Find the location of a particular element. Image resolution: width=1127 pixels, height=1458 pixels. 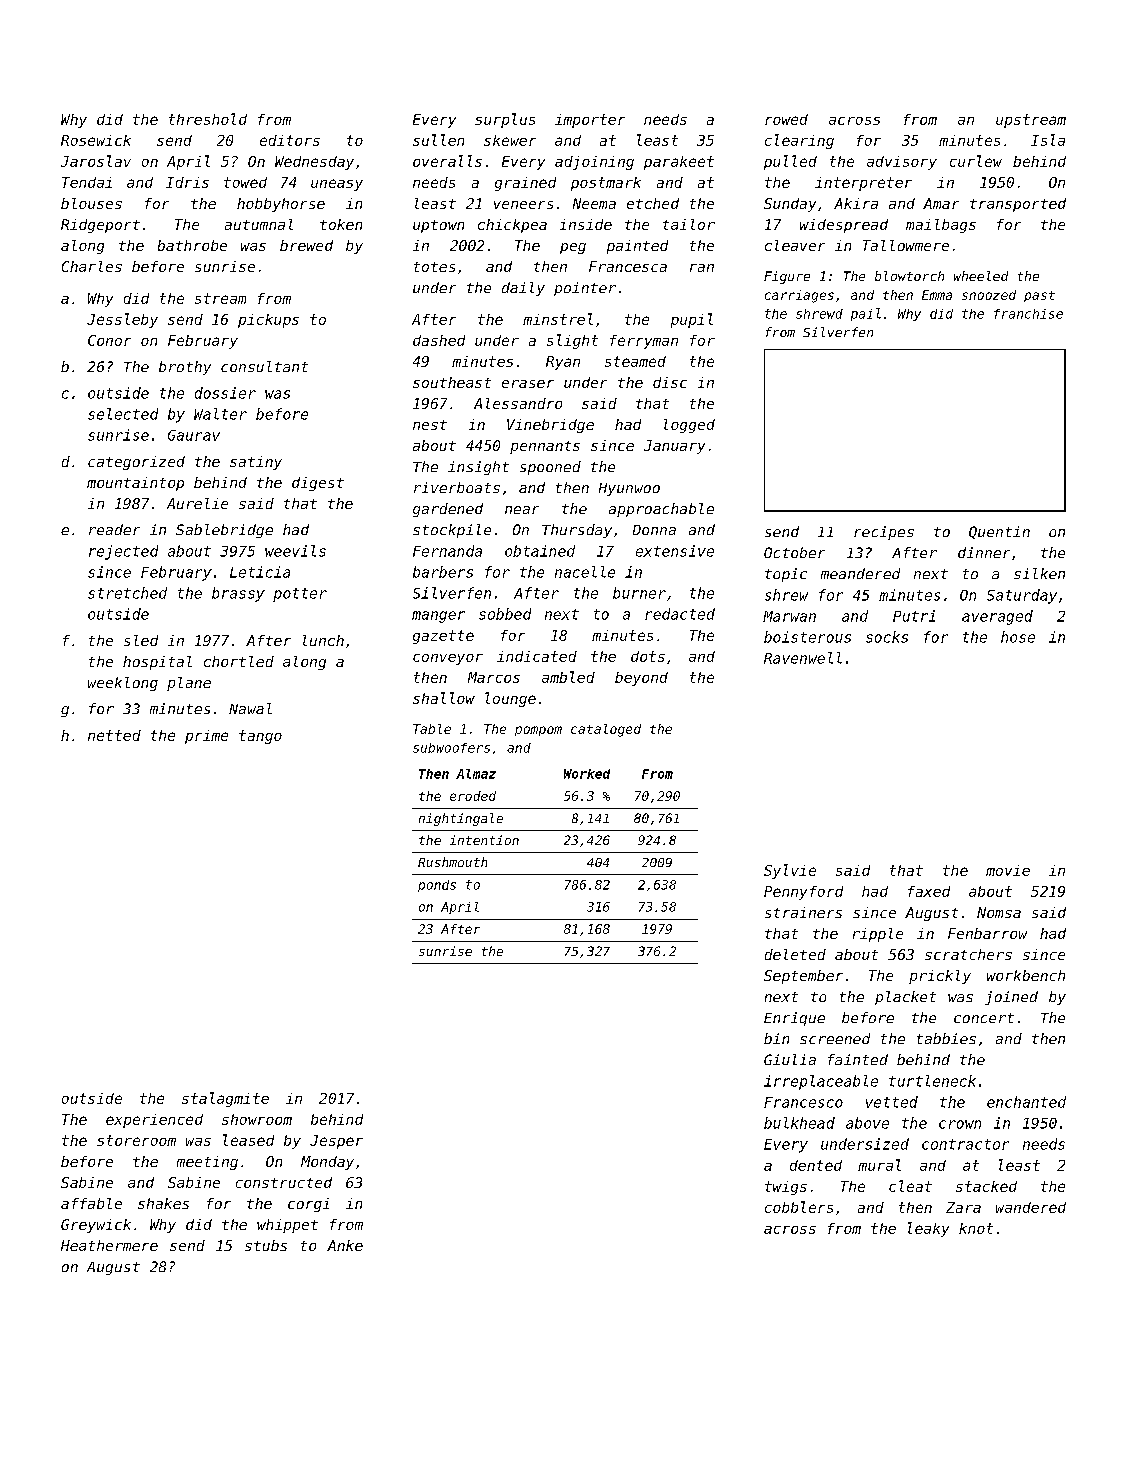

rejected is located at coordinates (123, 552).
